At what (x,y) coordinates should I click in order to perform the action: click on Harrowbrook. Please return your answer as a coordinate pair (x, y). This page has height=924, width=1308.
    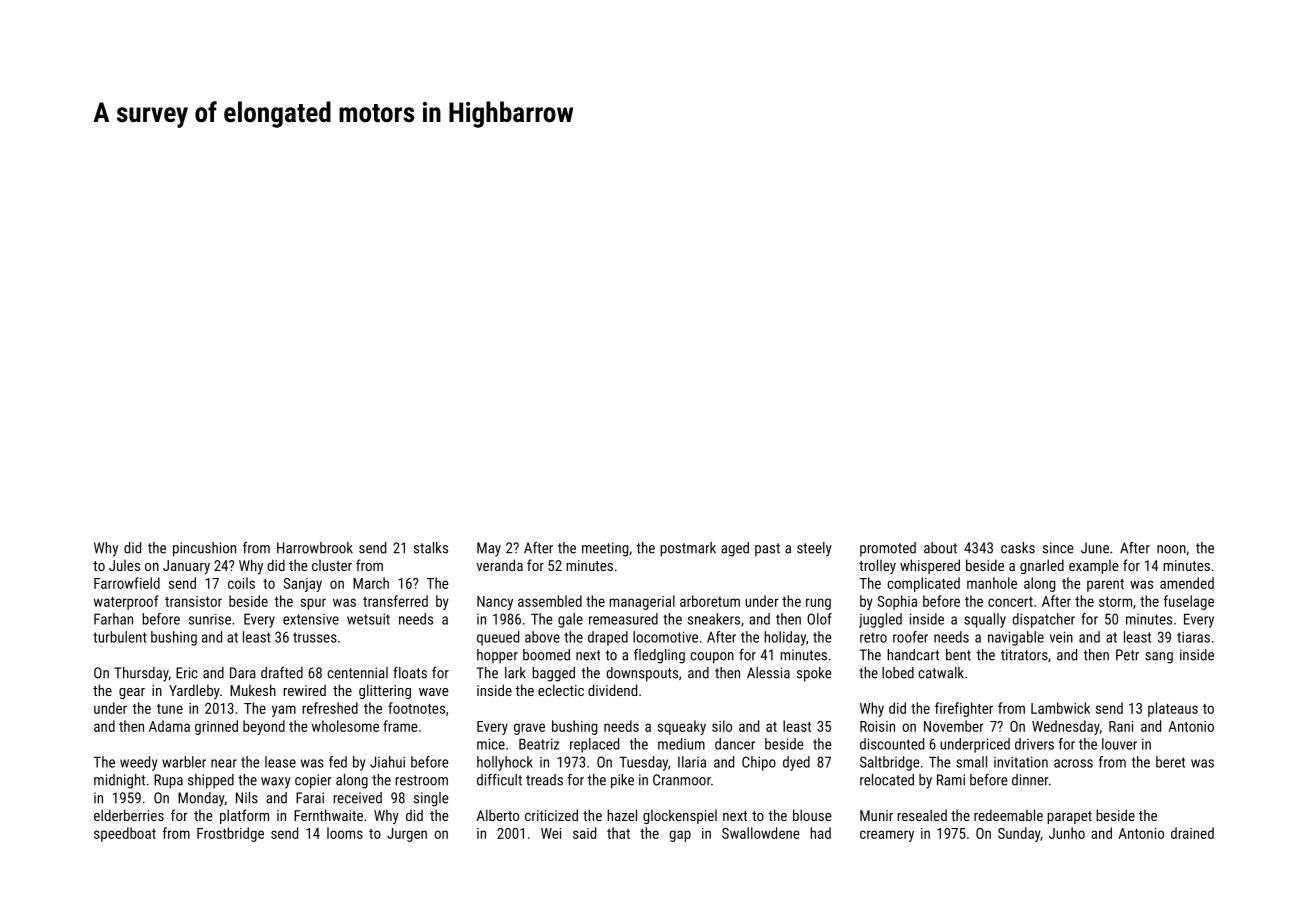
    Looking at the image, I should click on (315, 548).
